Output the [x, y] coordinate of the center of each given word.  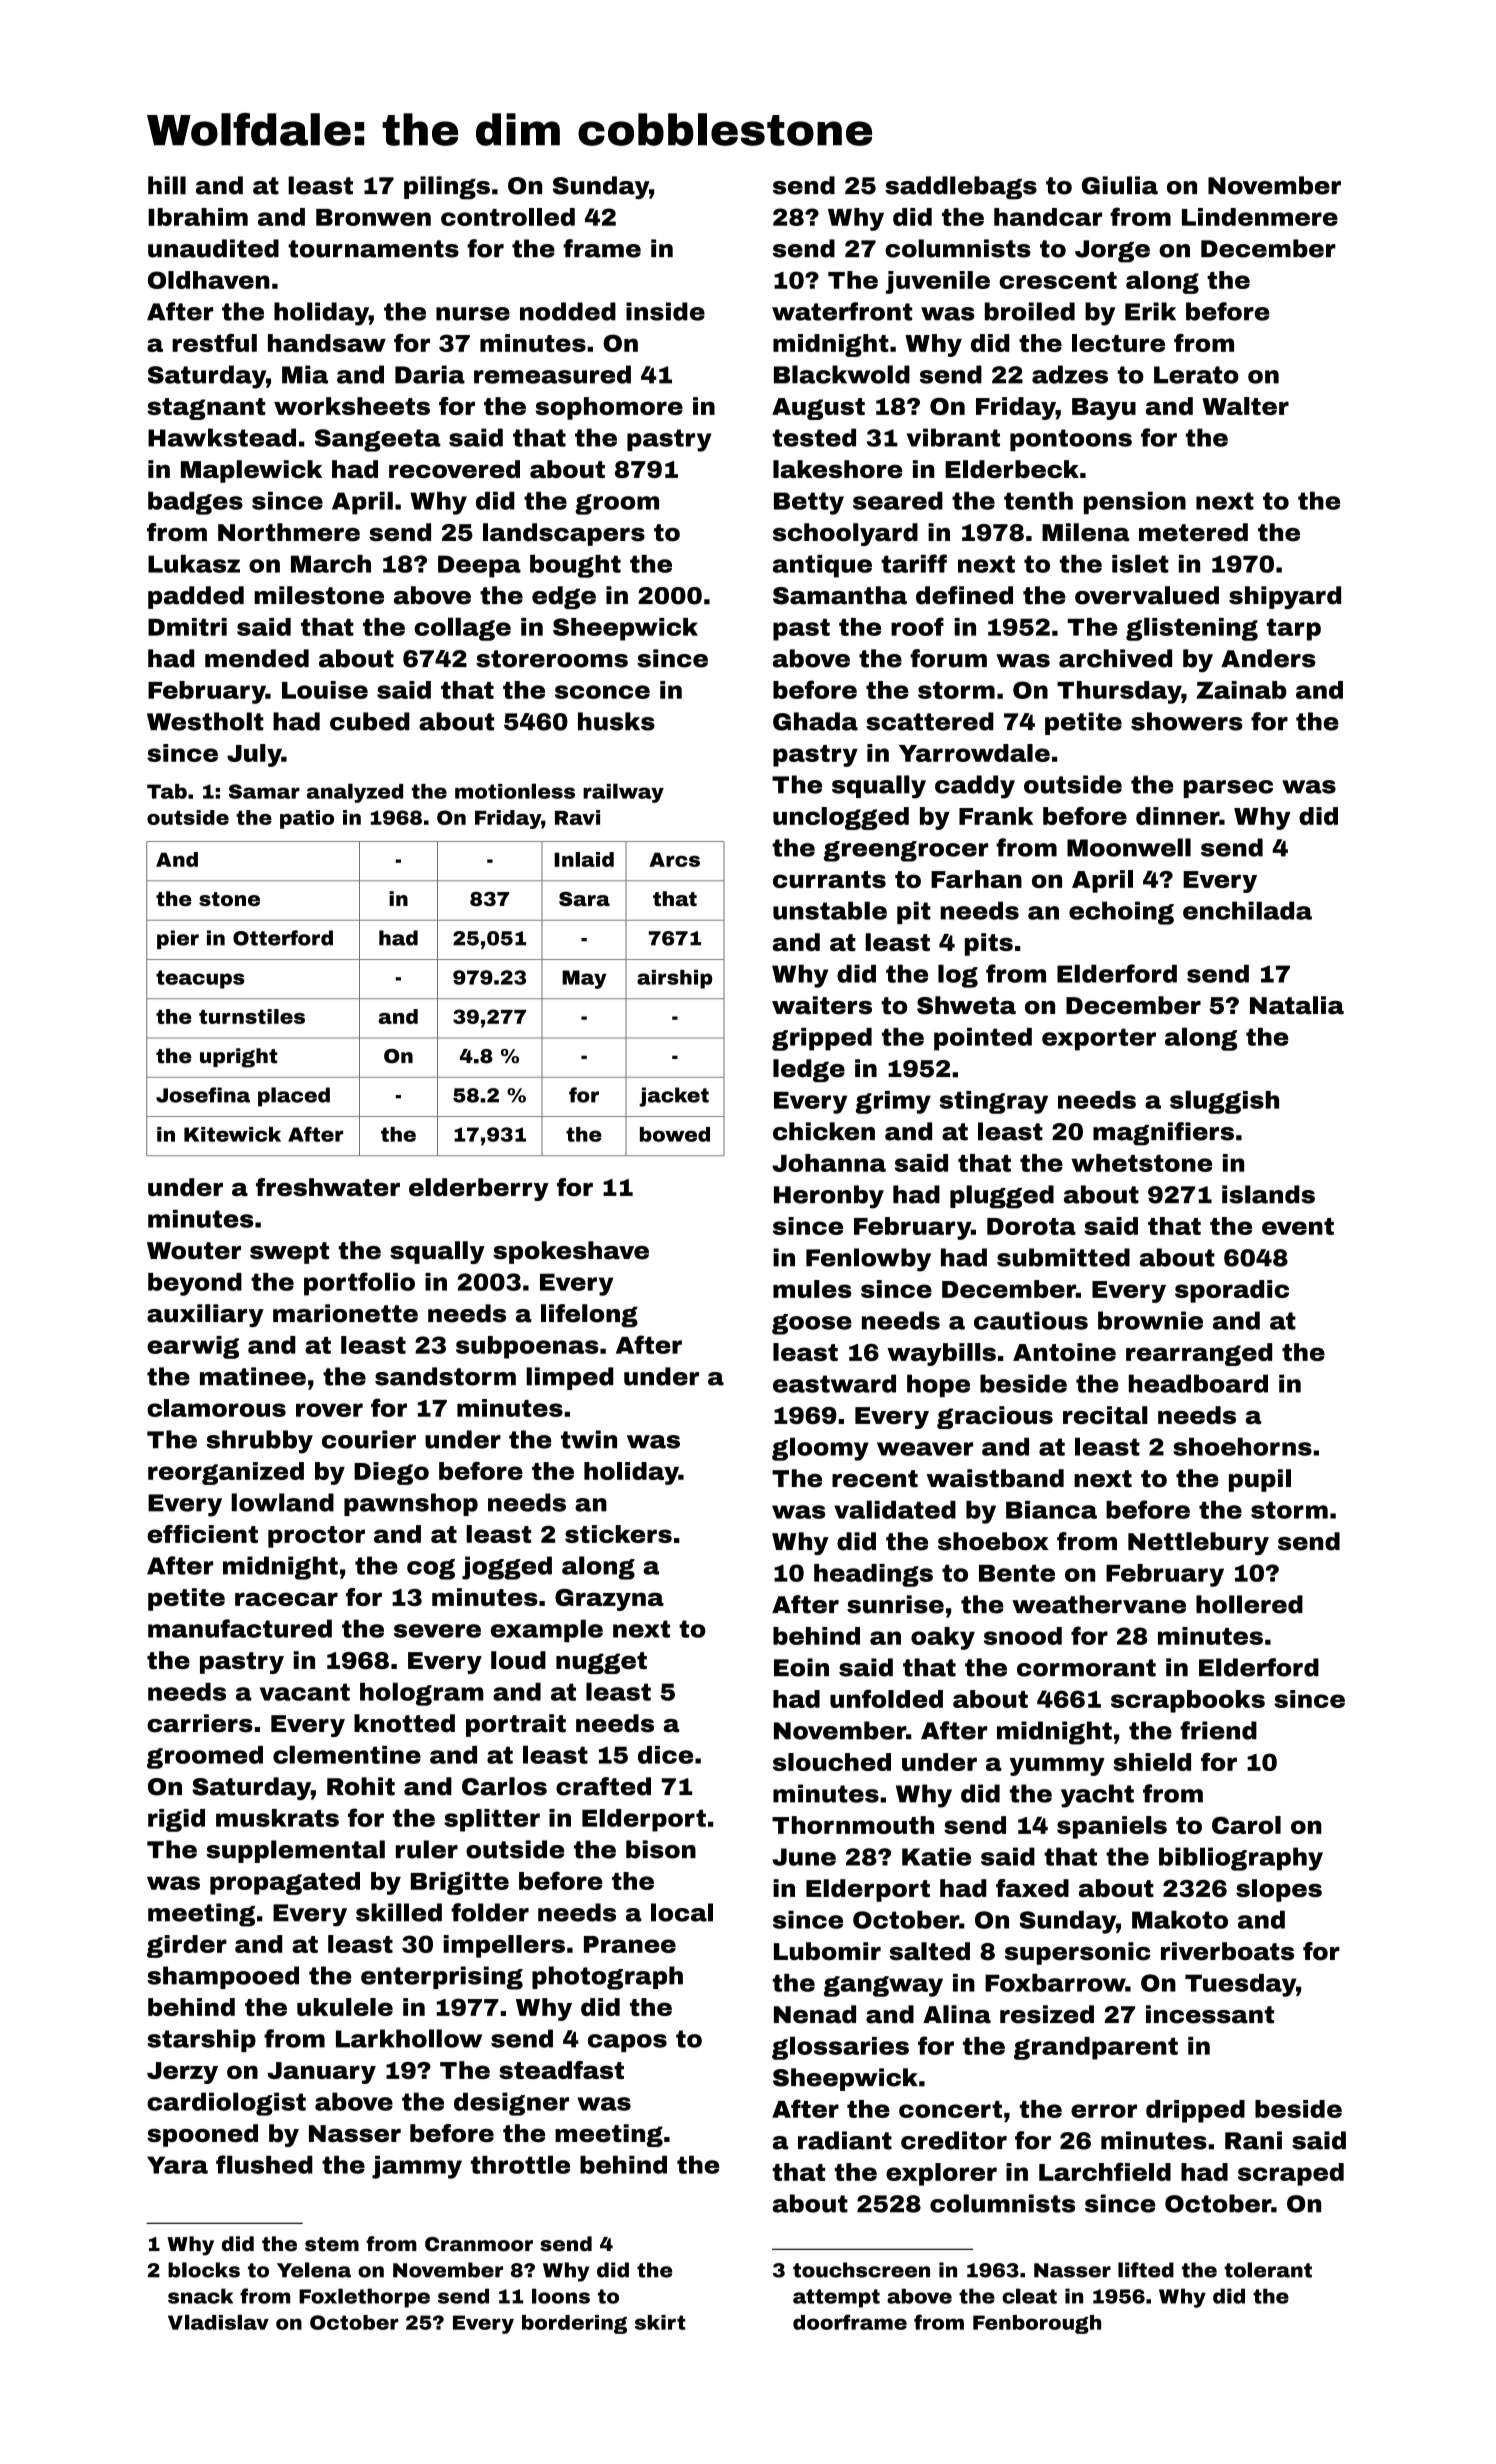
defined [964, 595]
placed [294, 1097]
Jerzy [182, 2073]
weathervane [1099, 1604]
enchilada [1247, 910]
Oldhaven [208, 280]
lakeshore [837, 469]
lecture [1118, 343]
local [682, 1912]
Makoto [1180, 1919]
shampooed [223, 1977]
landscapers [564, 534]
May [584, 979]
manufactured [240, 1628]
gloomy [820, 1449]
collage [462, 629]
